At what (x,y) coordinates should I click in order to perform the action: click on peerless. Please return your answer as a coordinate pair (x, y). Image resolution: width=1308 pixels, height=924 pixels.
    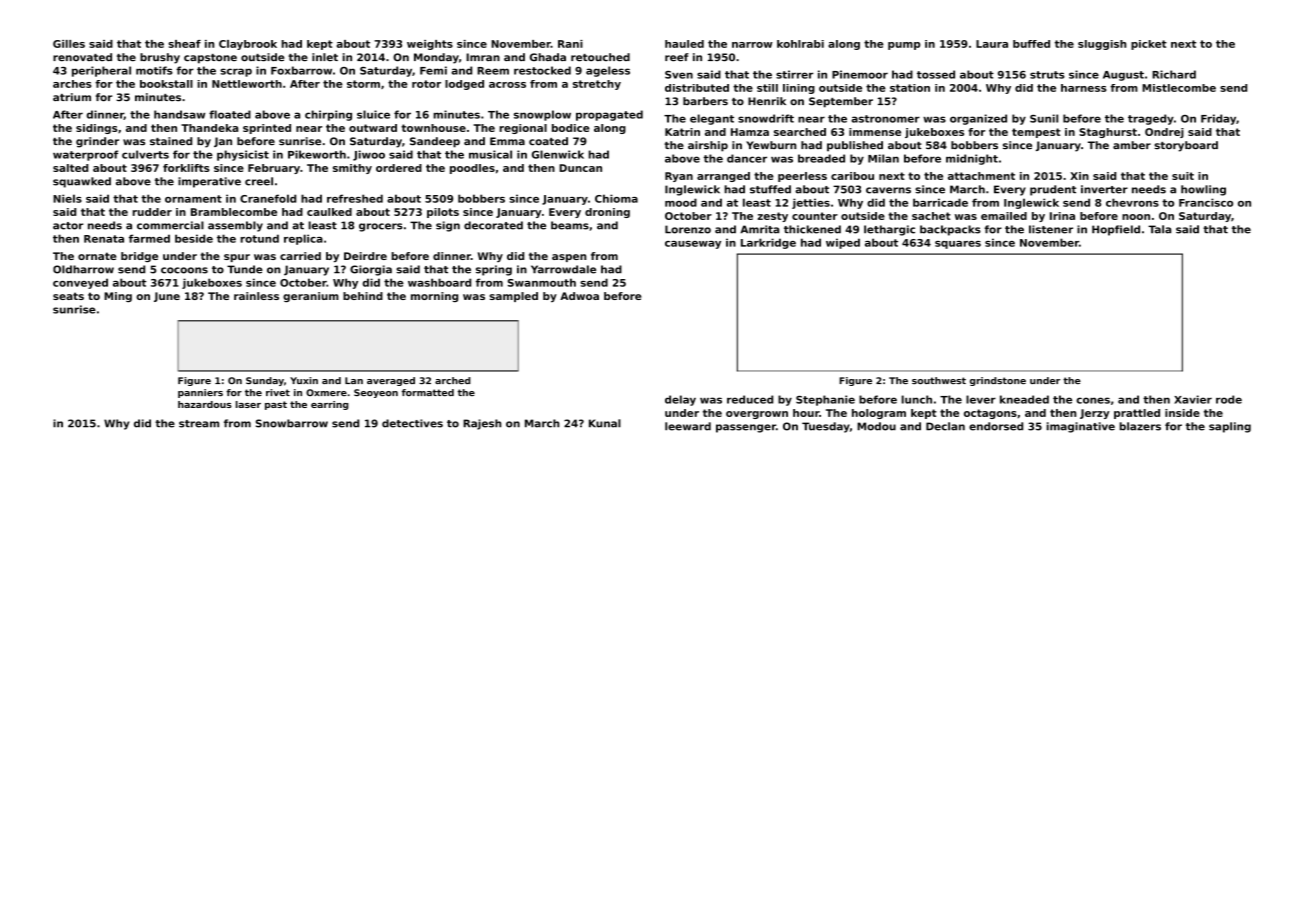
    Looking at the image, I should click on (802, 177).
